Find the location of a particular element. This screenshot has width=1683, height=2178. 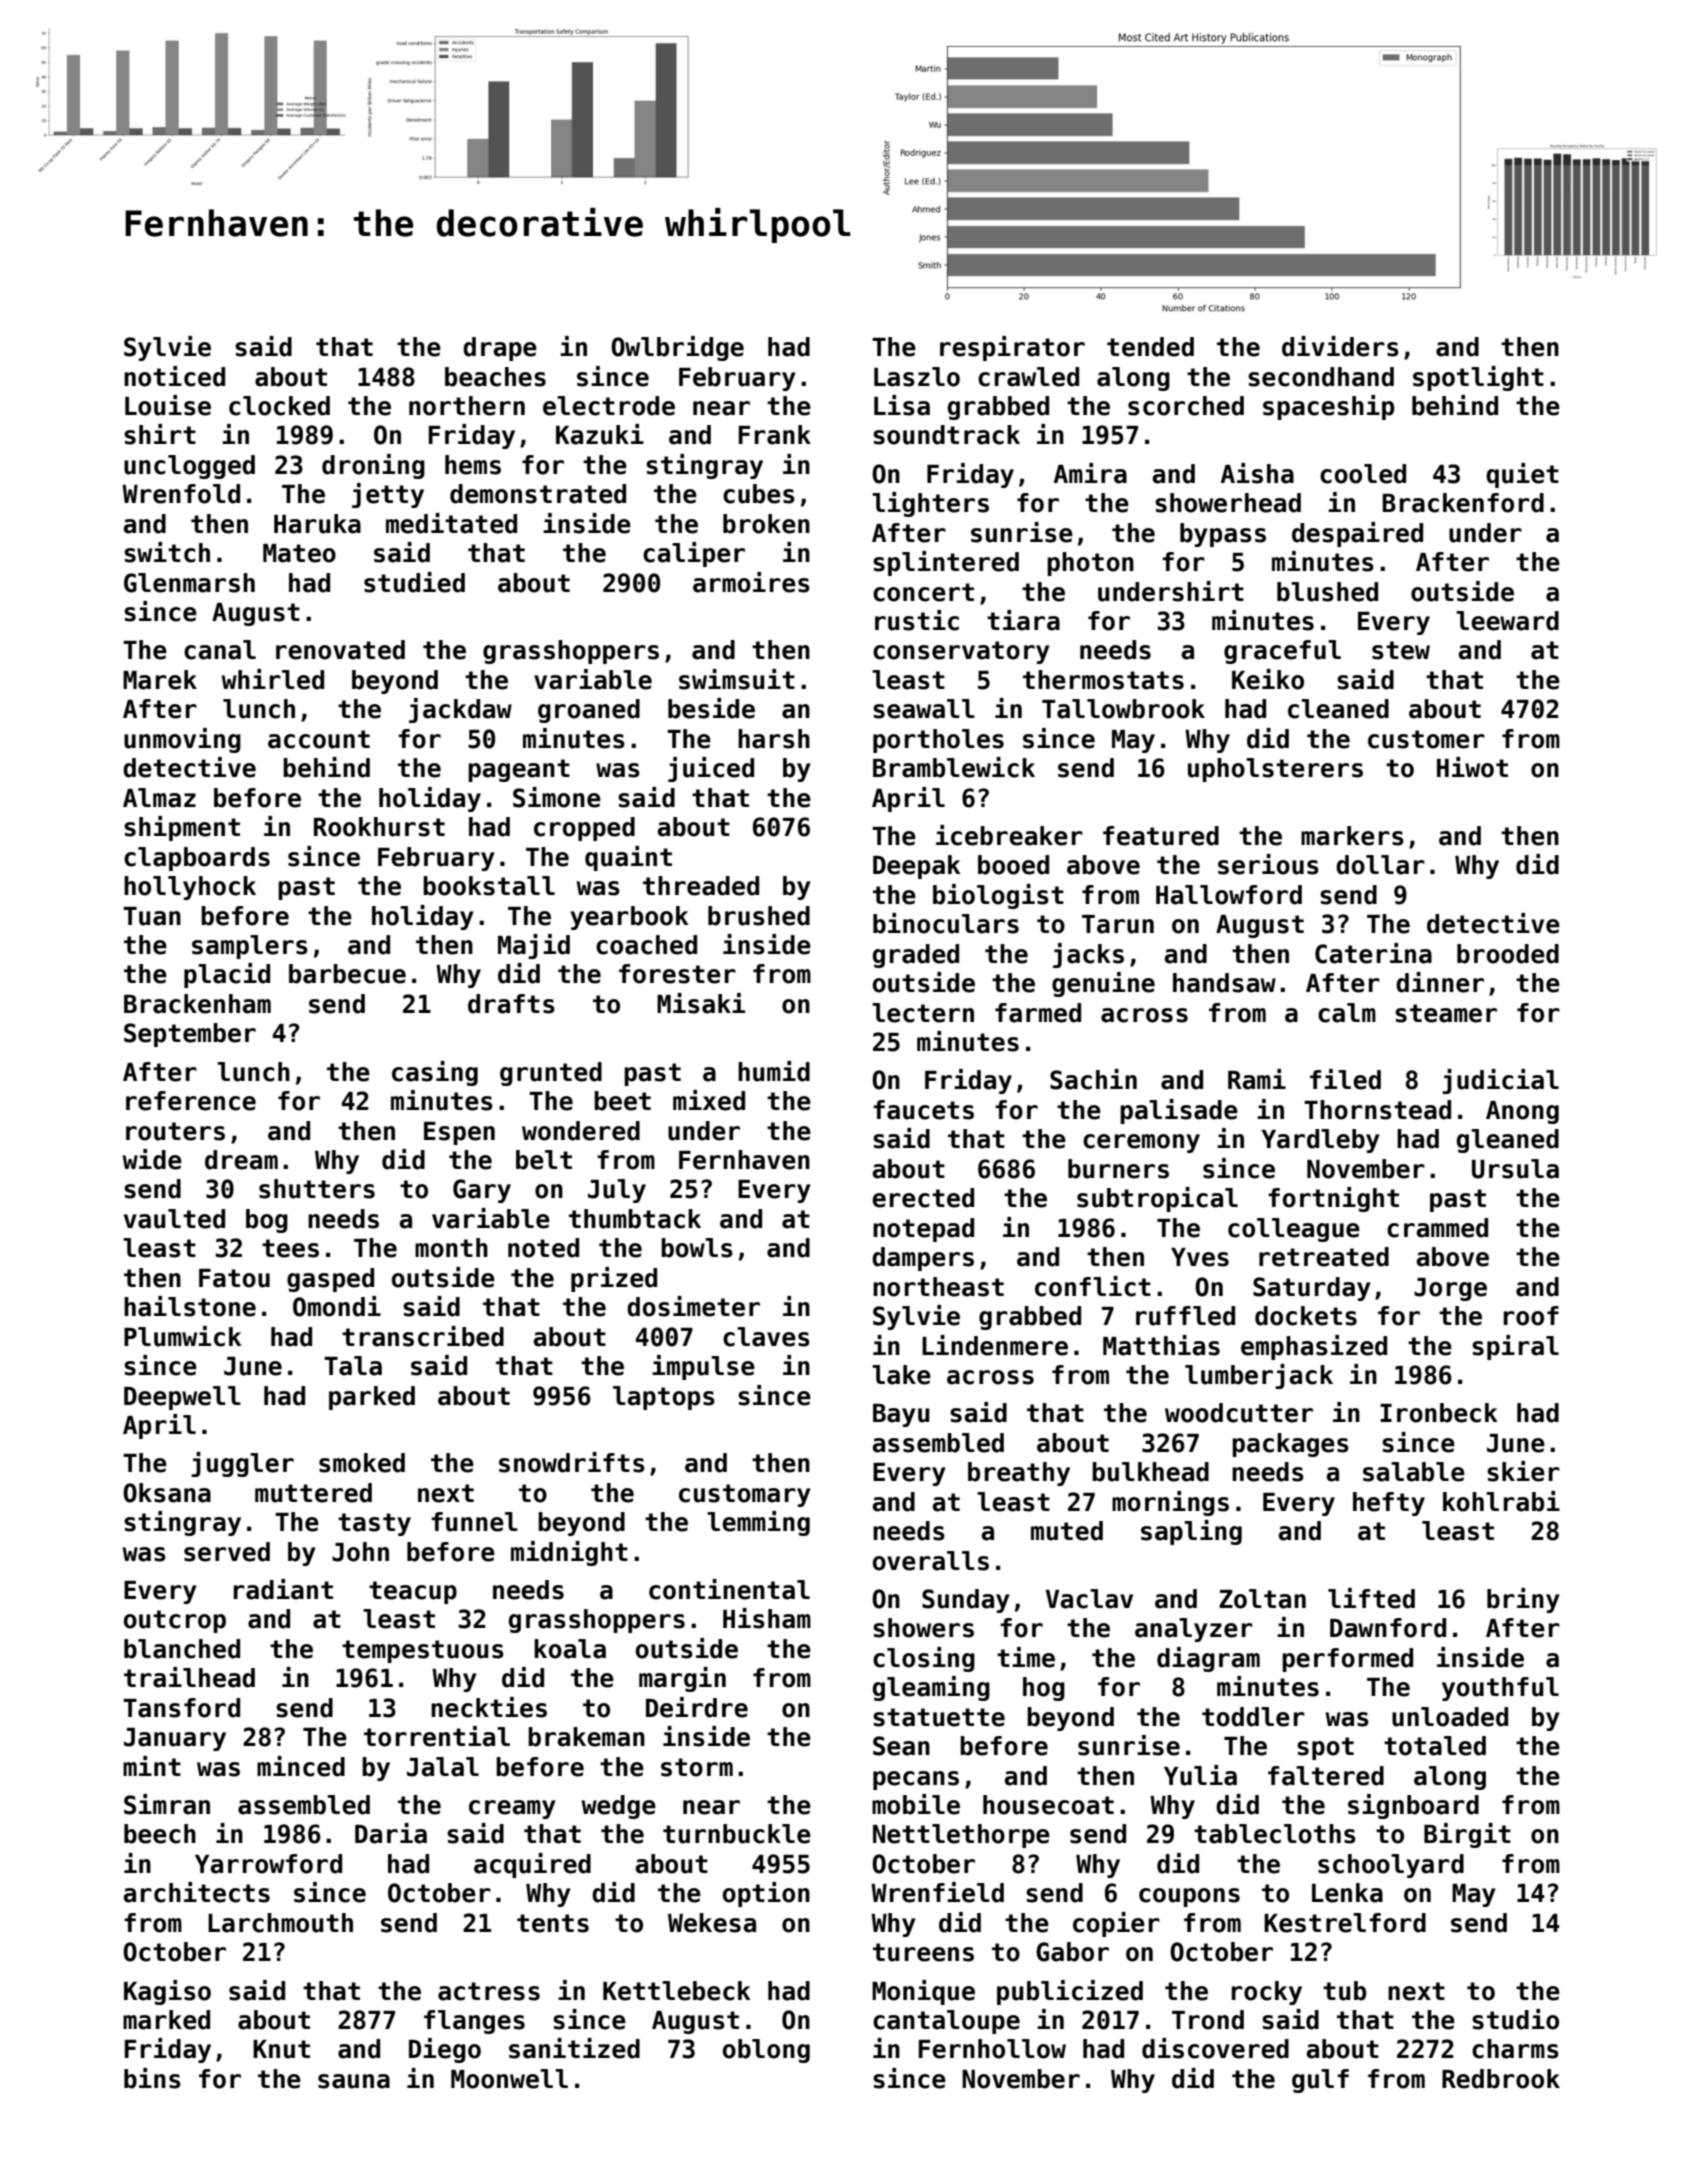

ceremony is located at coordinates (1141, 1143).
